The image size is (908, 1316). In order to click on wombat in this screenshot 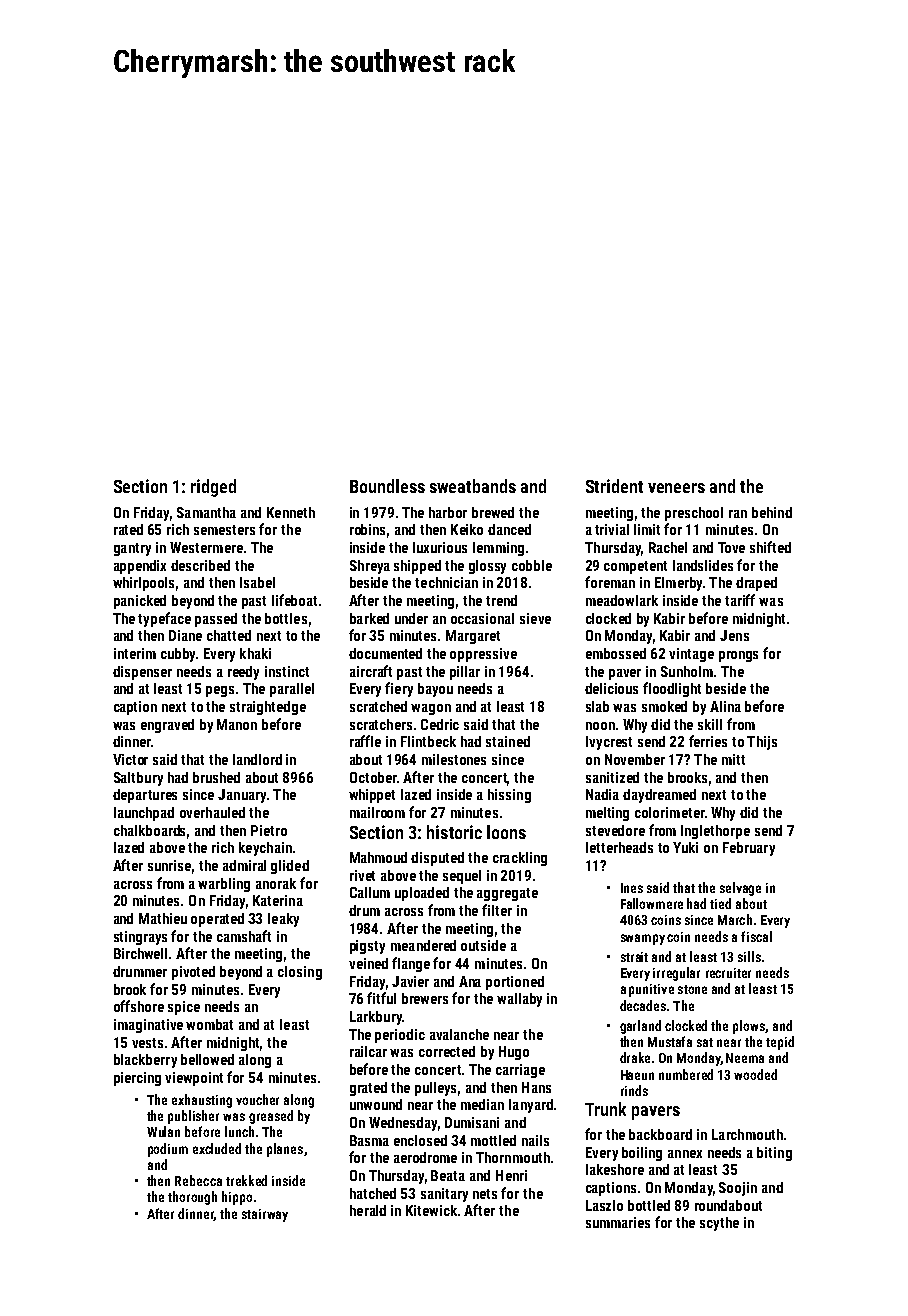, I will do `click(209, 1024)`.
